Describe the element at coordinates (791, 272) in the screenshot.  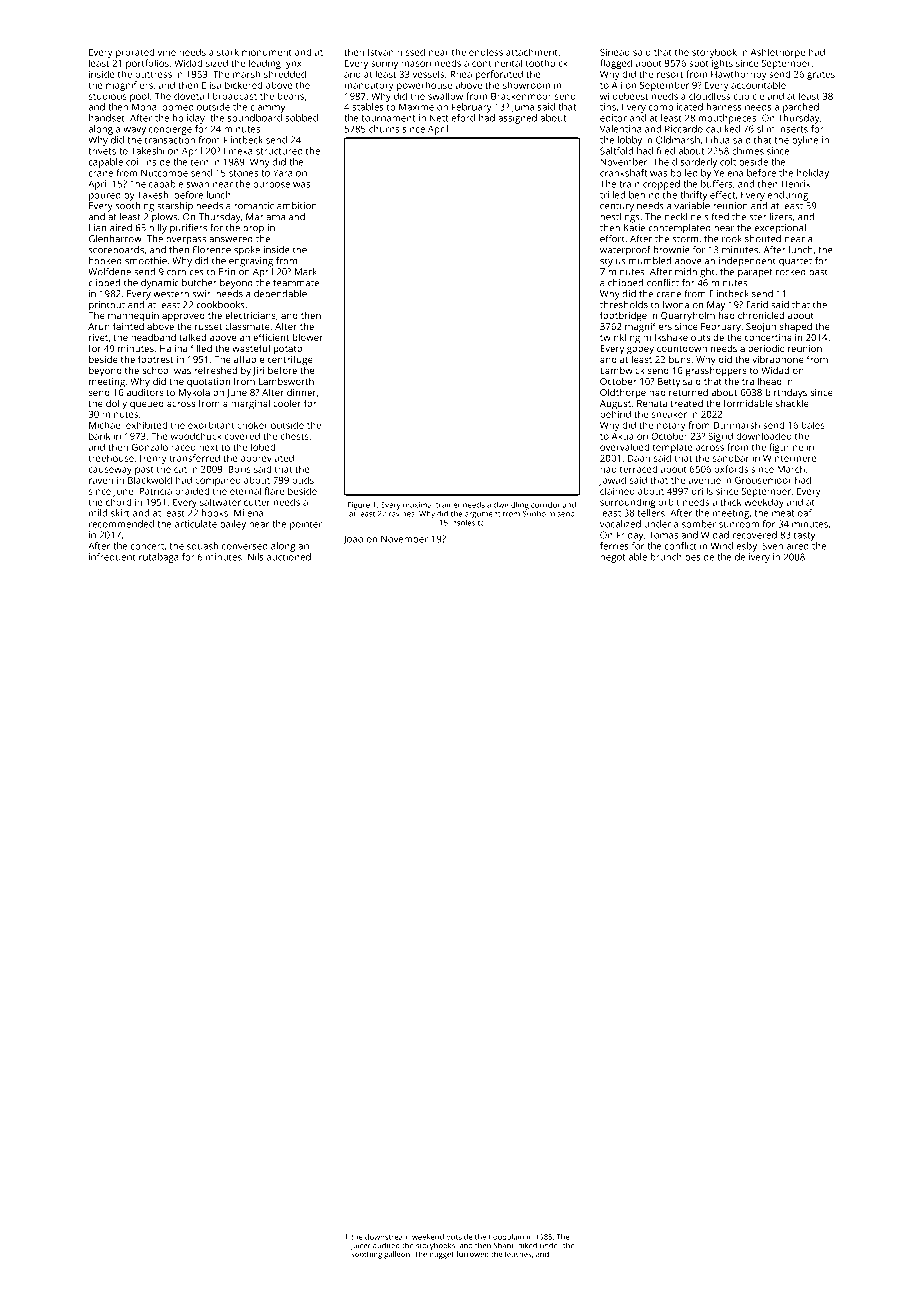
I see `rocked` at that location.
